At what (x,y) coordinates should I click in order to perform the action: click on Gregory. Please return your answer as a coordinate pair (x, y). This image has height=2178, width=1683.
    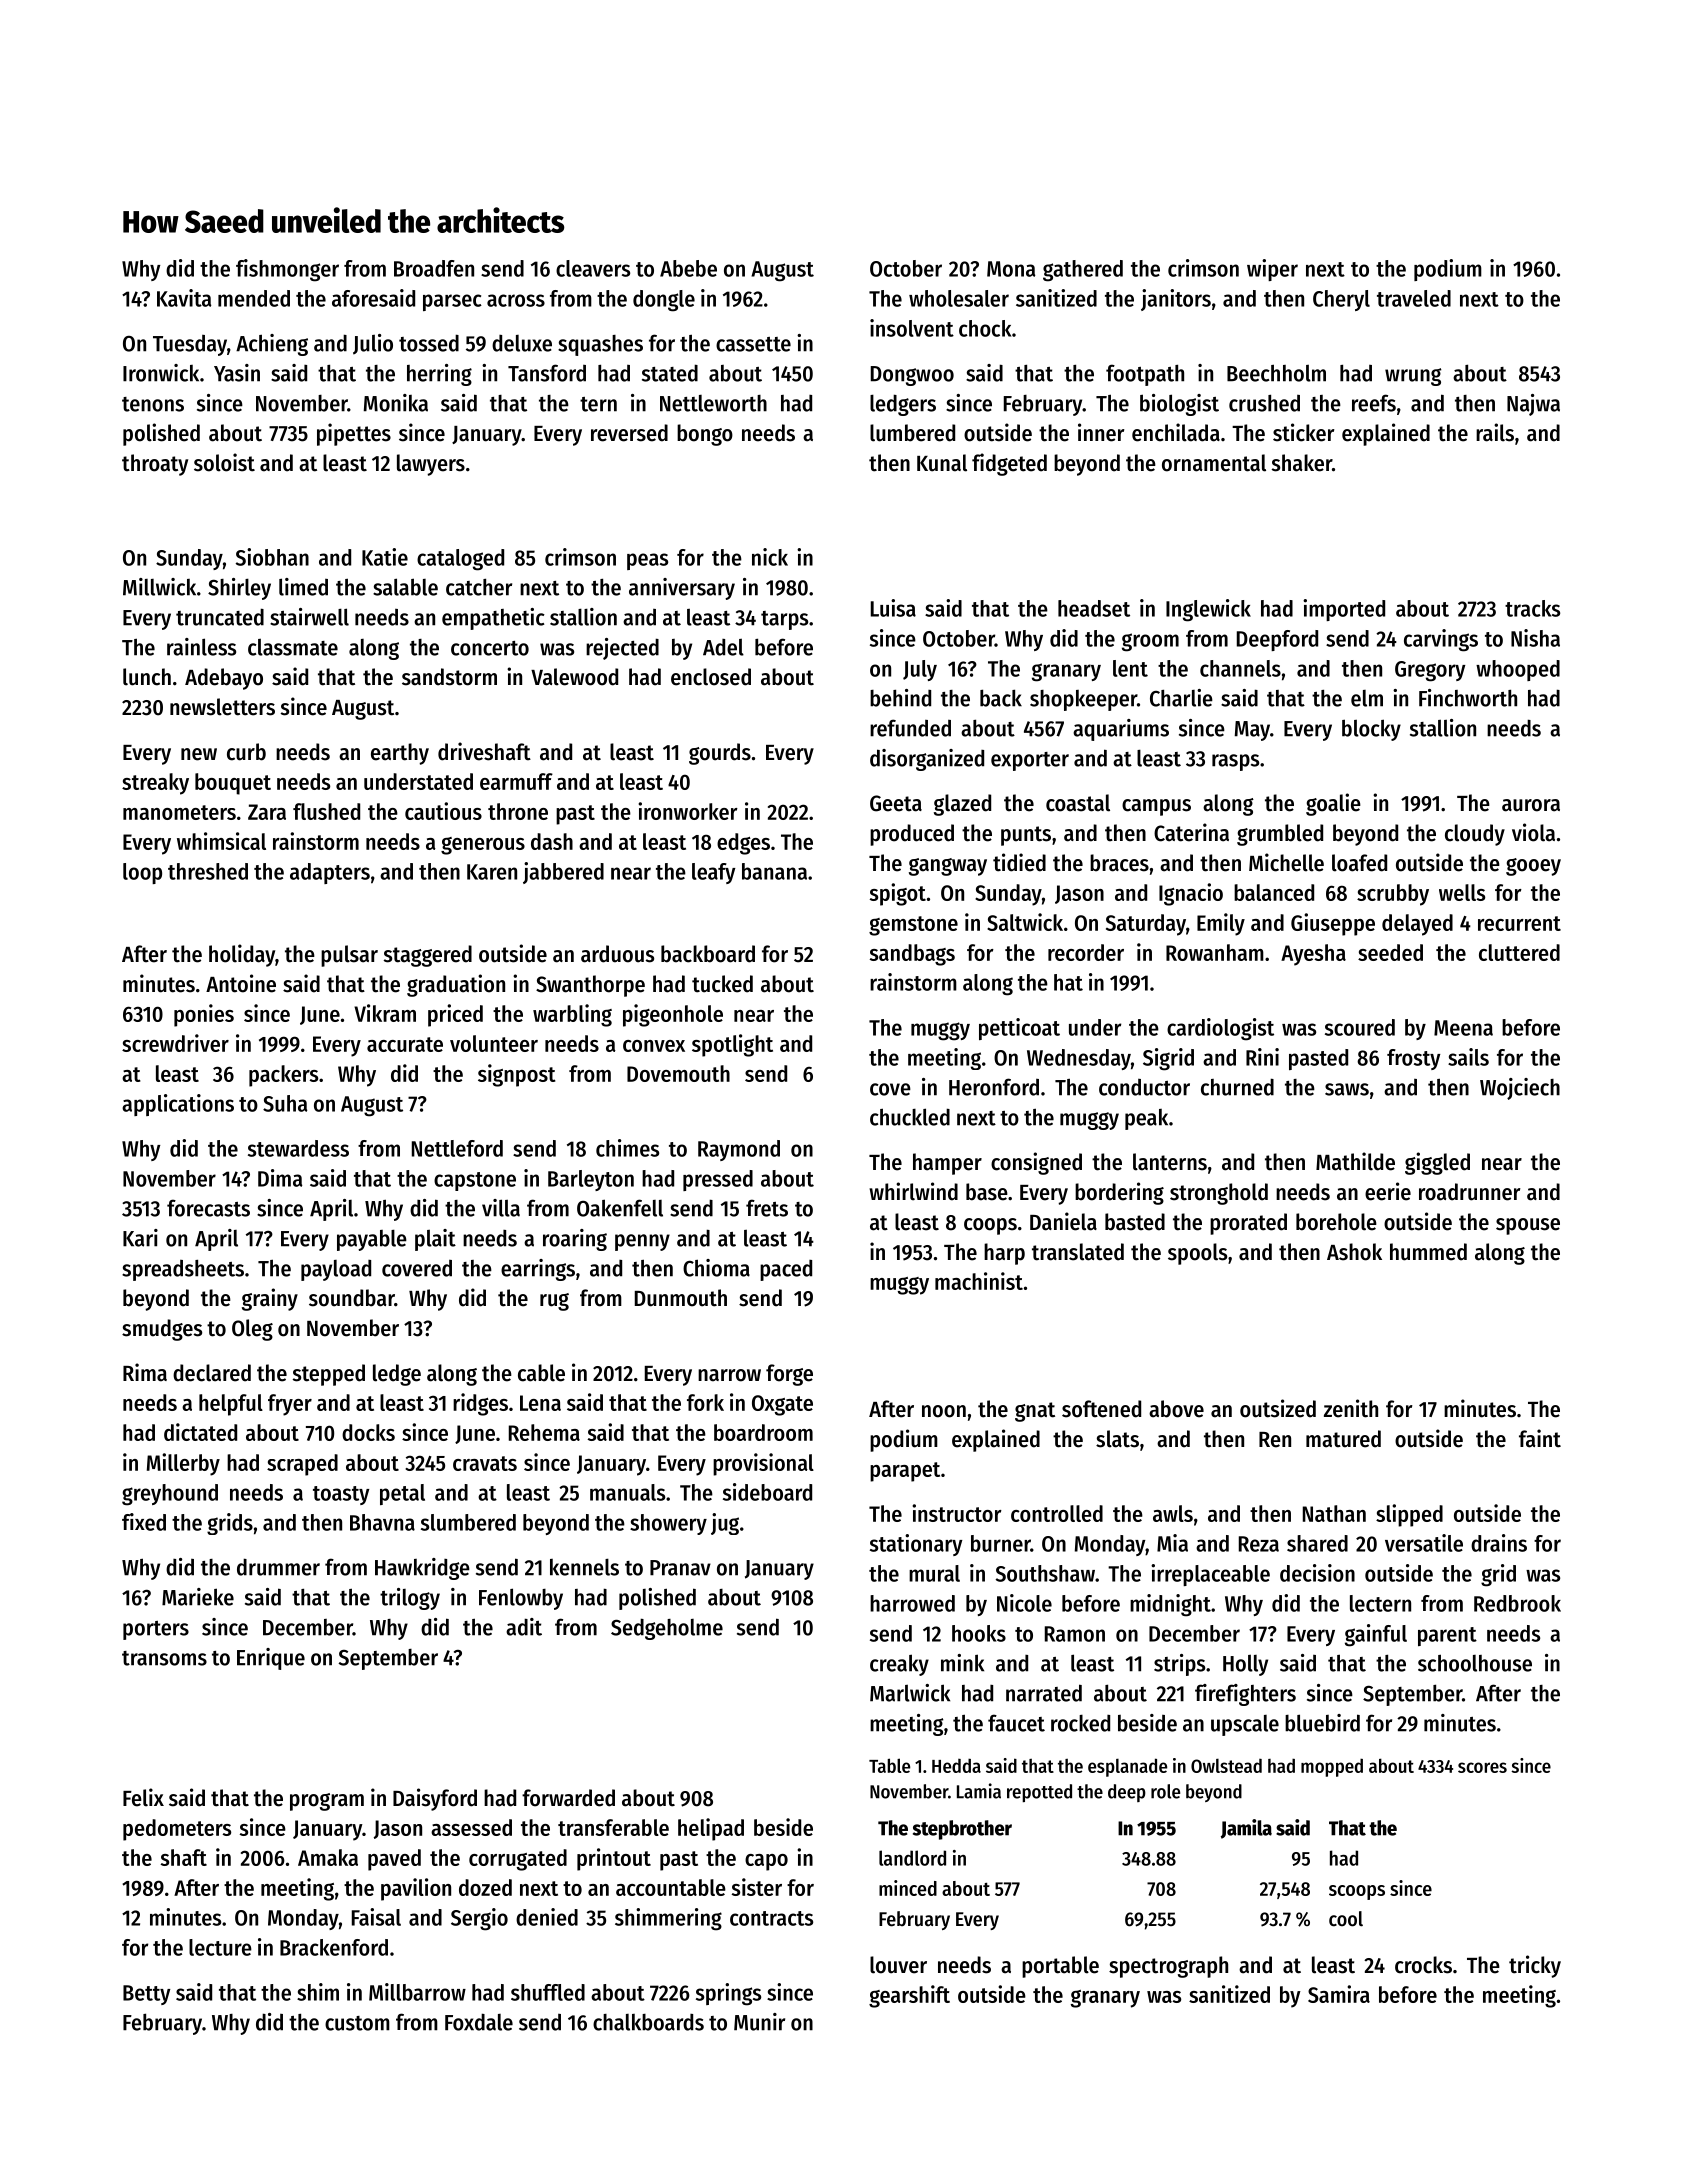
    Looking at the image, I should click on (1430, 671).
